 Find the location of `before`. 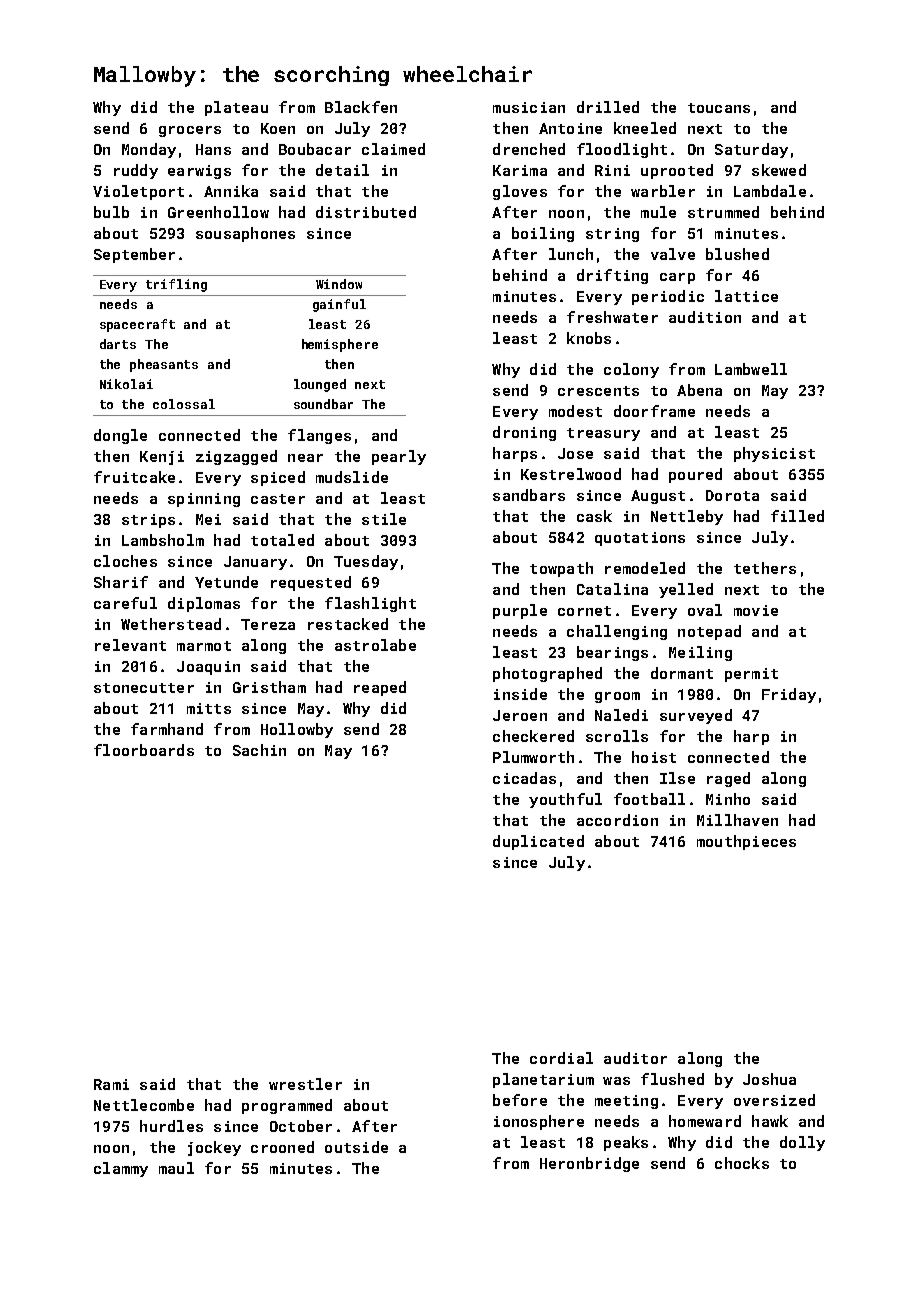

before is located at coordinates (520, 1100).
